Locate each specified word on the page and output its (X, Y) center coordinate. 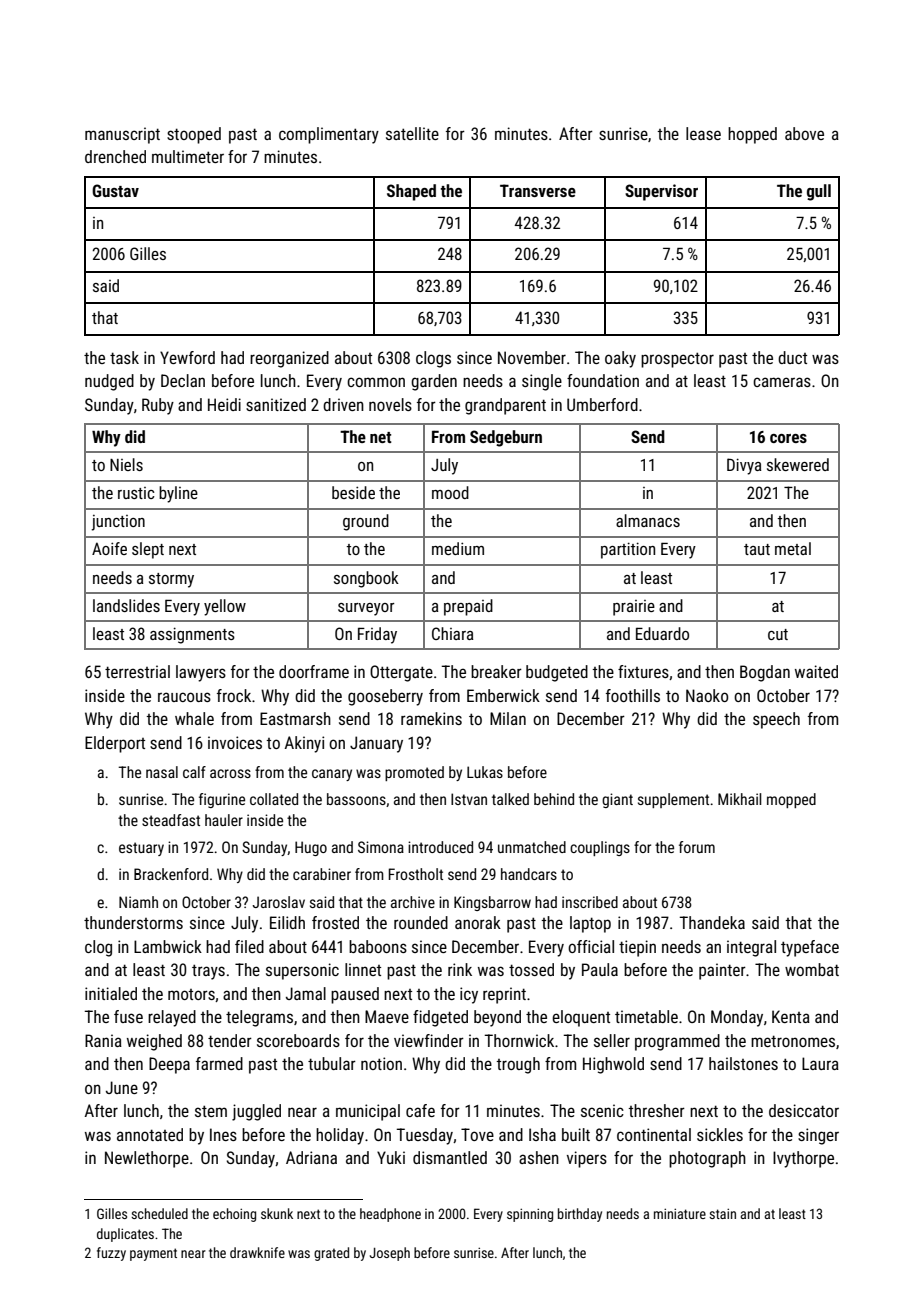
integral (751, 948)
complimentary (329, 135)
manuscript (122, 135)
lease (703, 133)
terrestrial (137, 671)
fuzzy (111, 1254)
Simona (381, 847)
